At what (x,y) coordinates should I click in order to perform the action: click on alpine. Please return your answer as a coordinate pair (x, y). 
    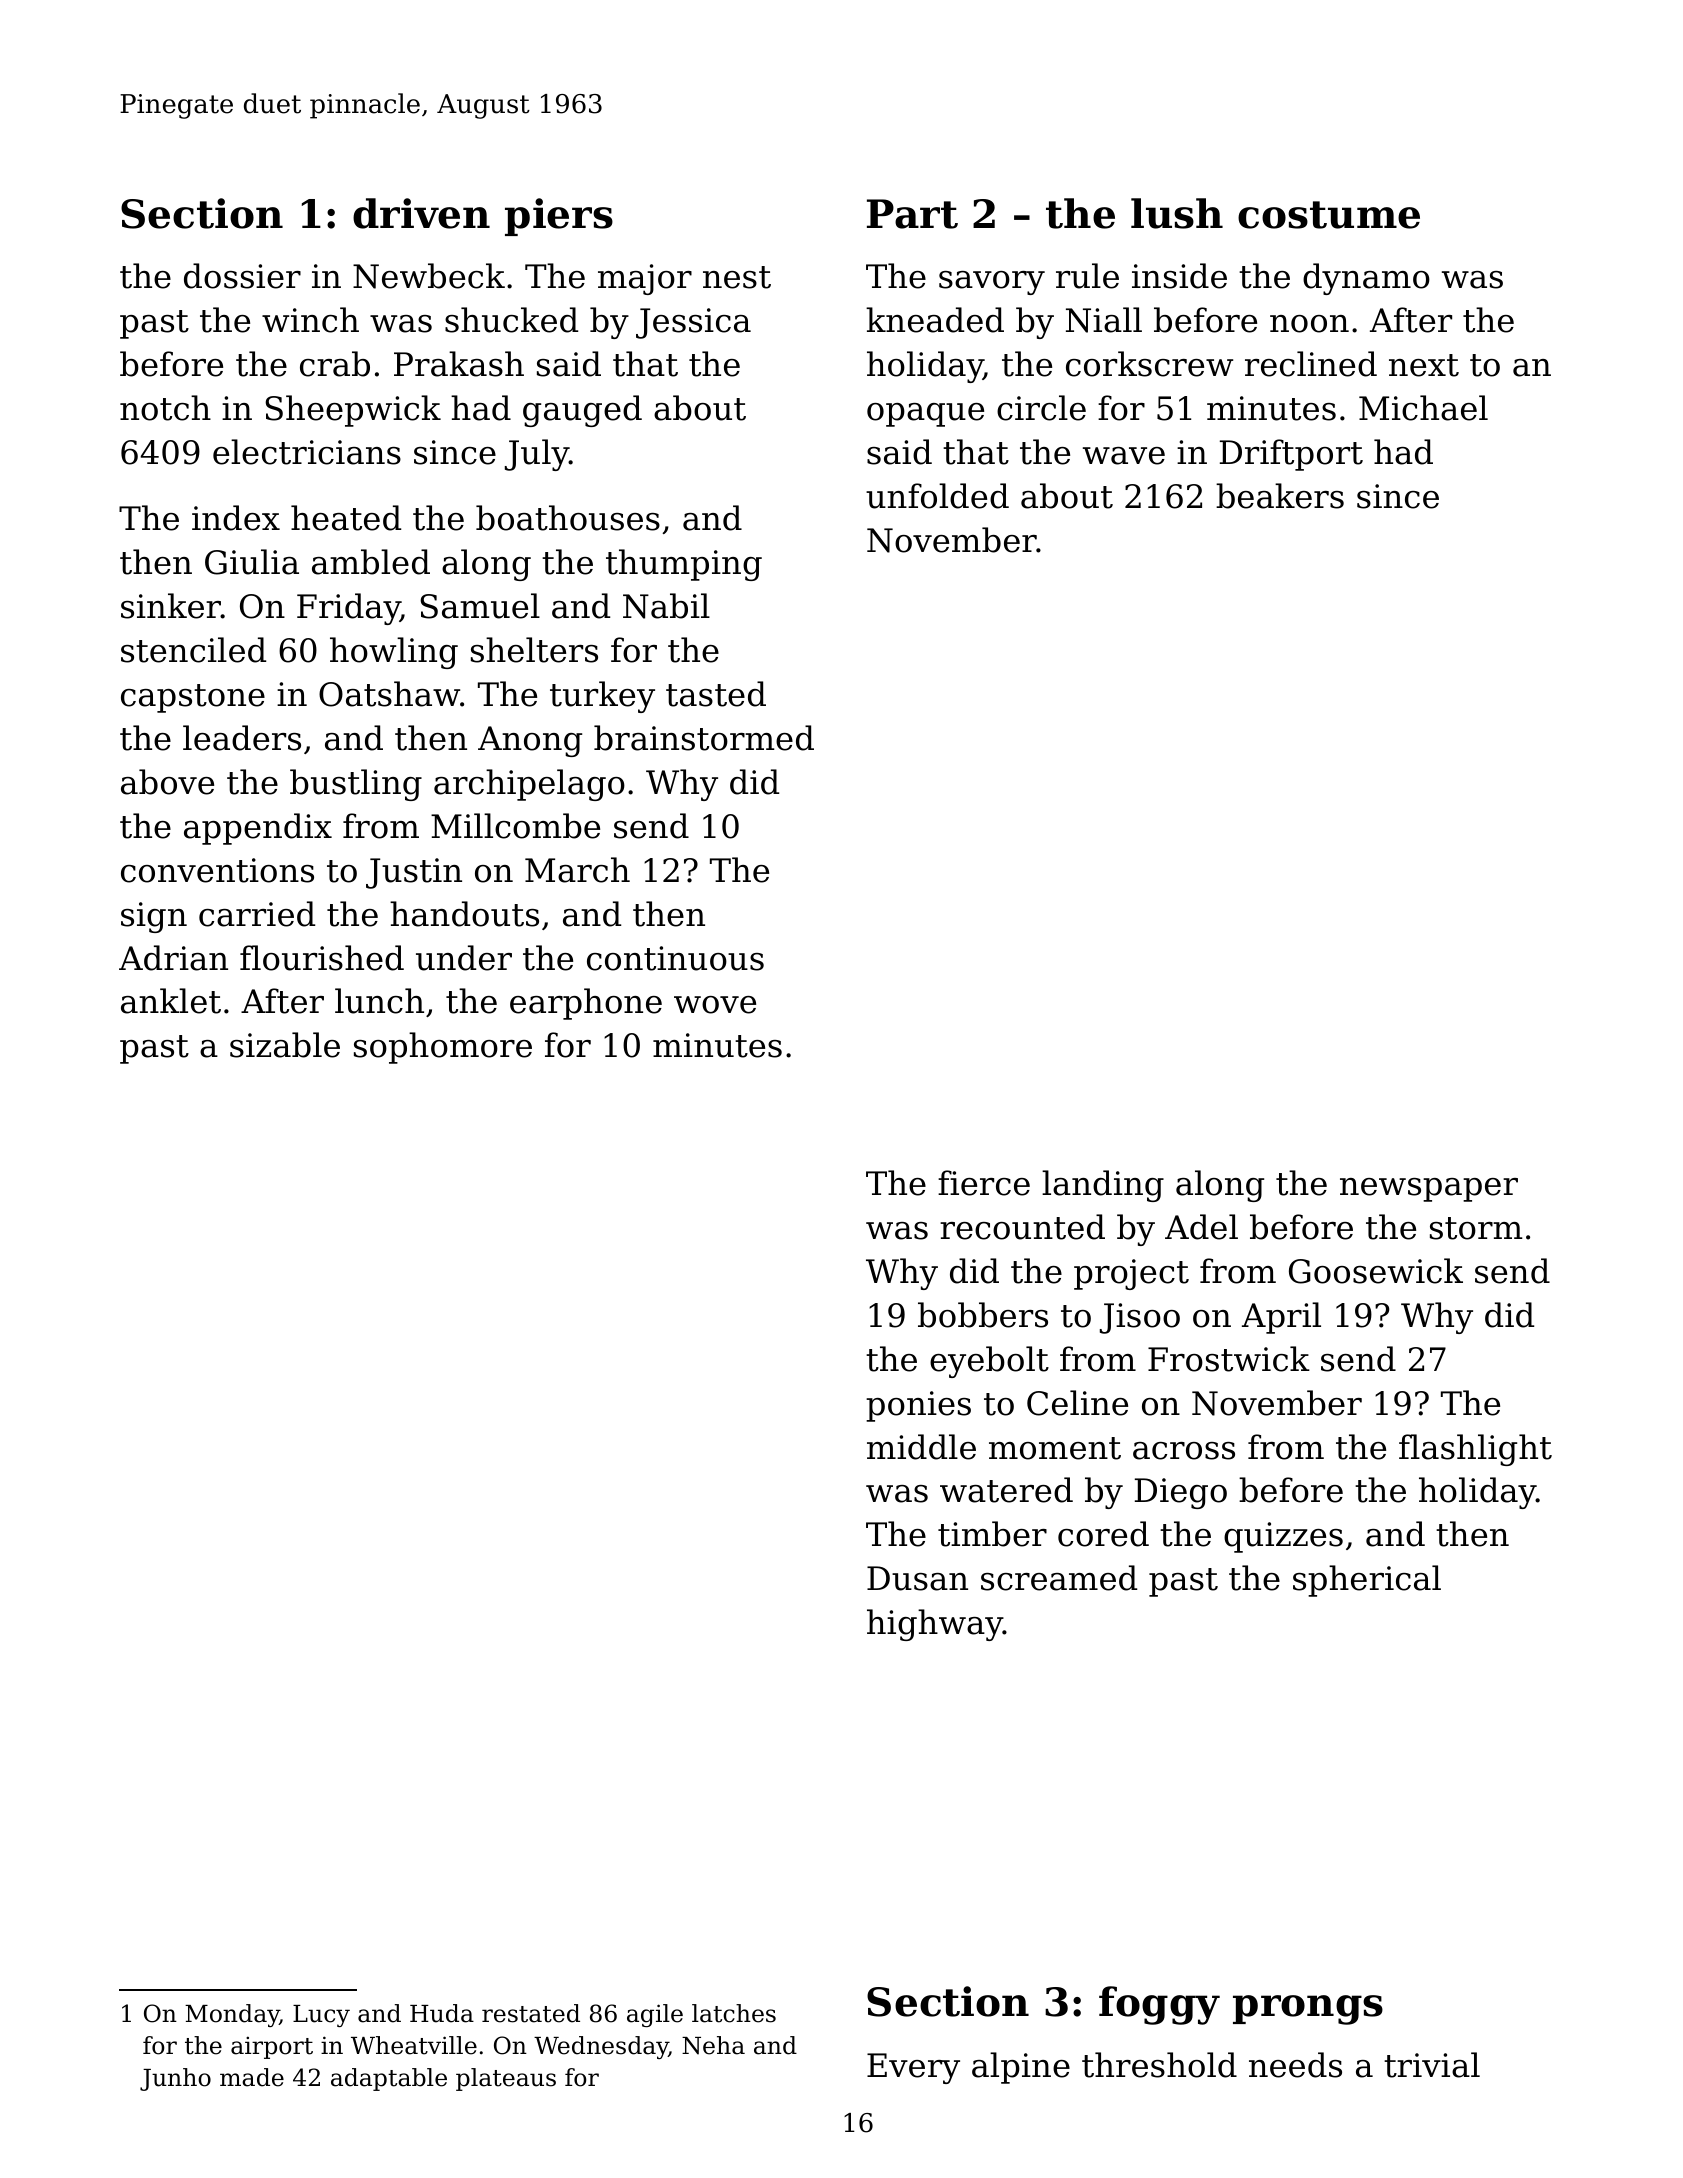
    Looking at the image, I should click on (1021, 2068).
